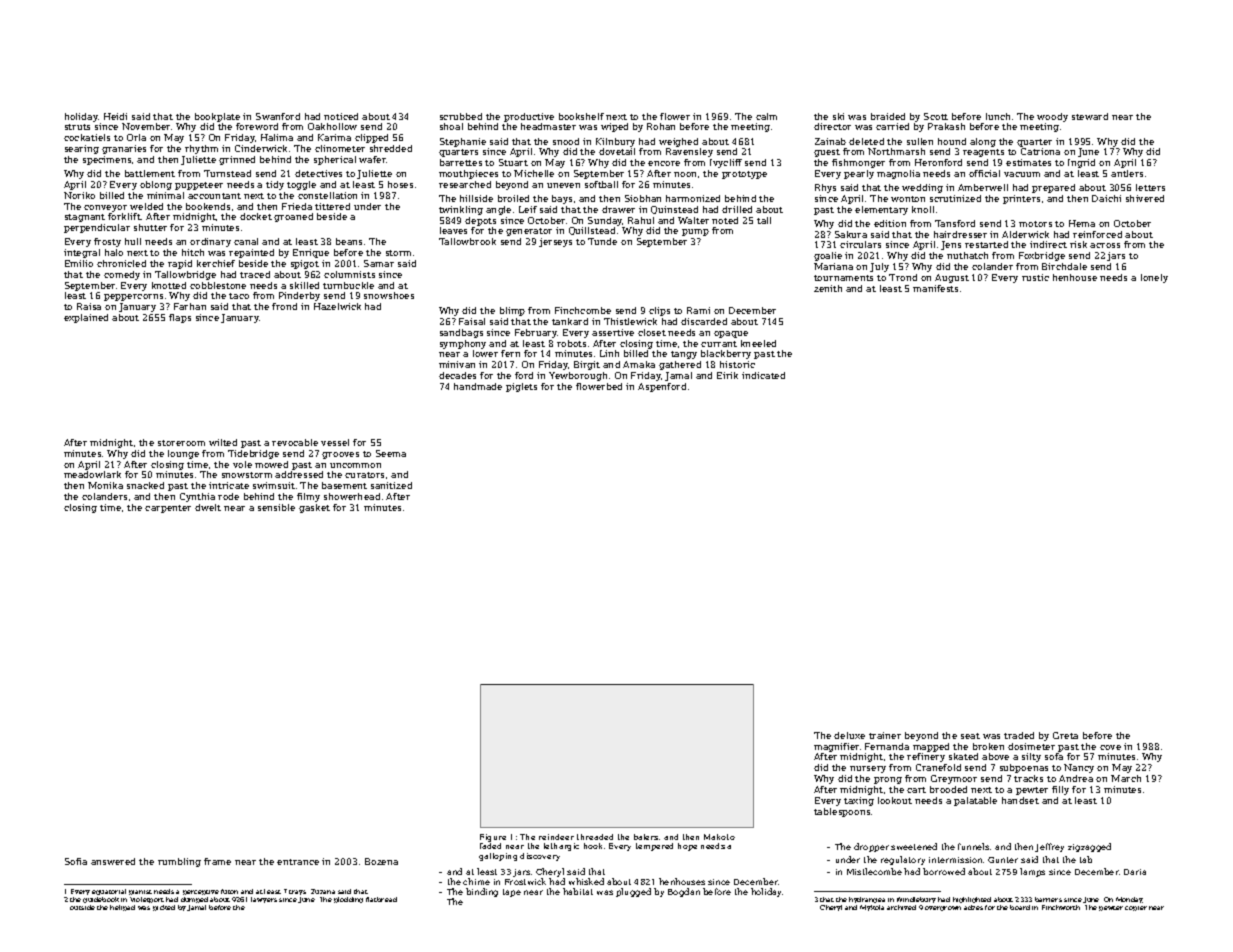 The height and width of the screenshot is (952, 1233). I want to click on Seema, so click(391, 453).
